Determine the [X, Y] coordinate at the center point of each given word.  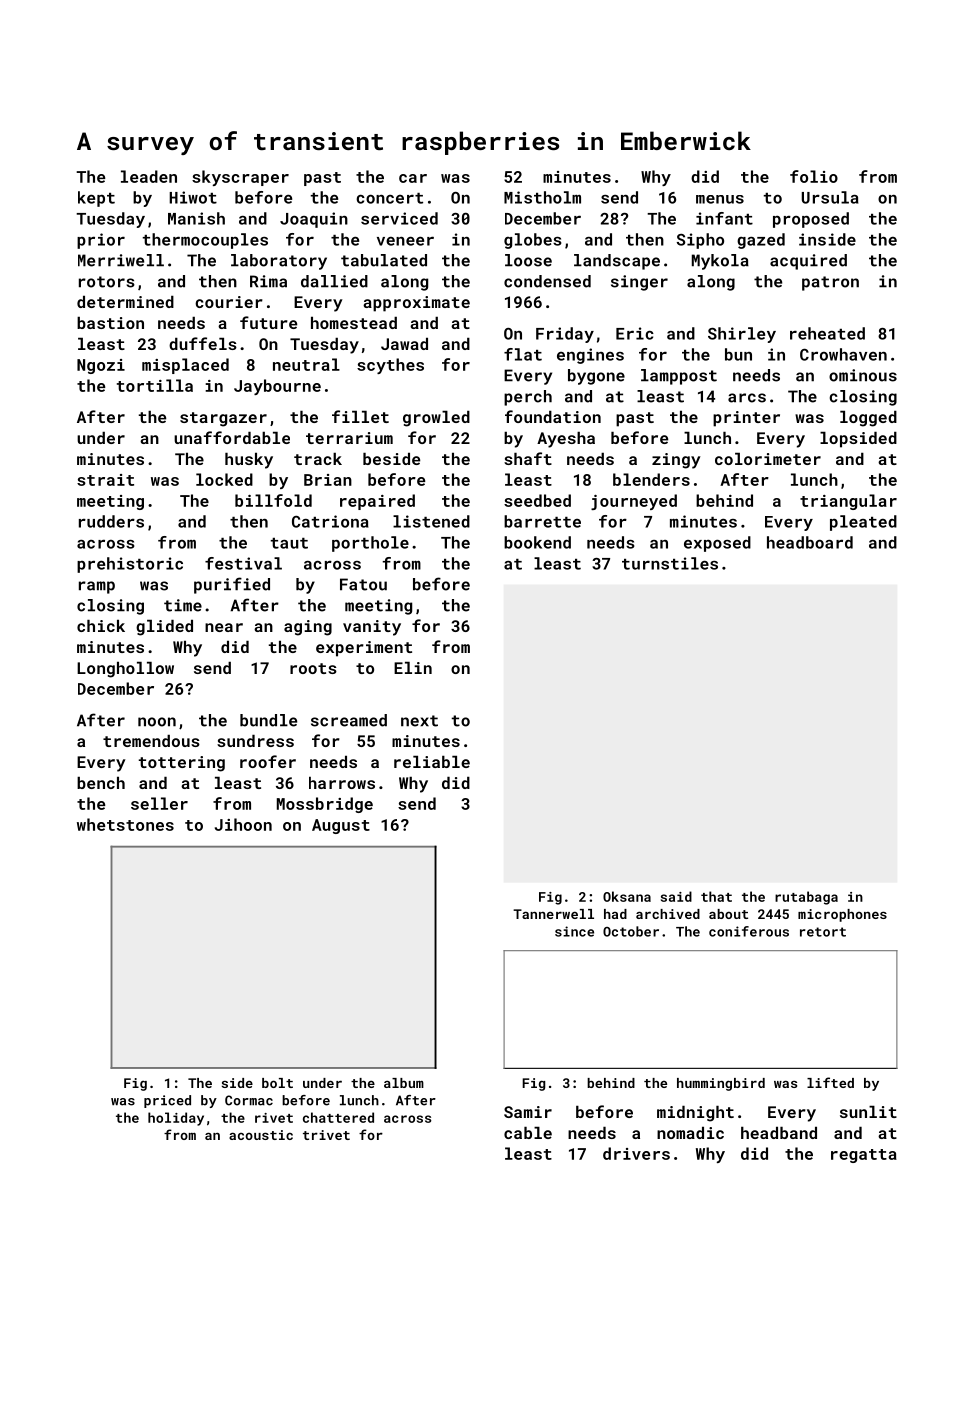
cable [528, 1133]
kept [96, 199]
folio [814, 176]
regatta [864, 1156]
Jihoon [243, 824]
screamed [349, 720]
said [676, 896]
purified [232, 585]
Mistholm [542, 197]
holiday [176, 1119]
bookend [537, 542]
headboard [810, 542]
